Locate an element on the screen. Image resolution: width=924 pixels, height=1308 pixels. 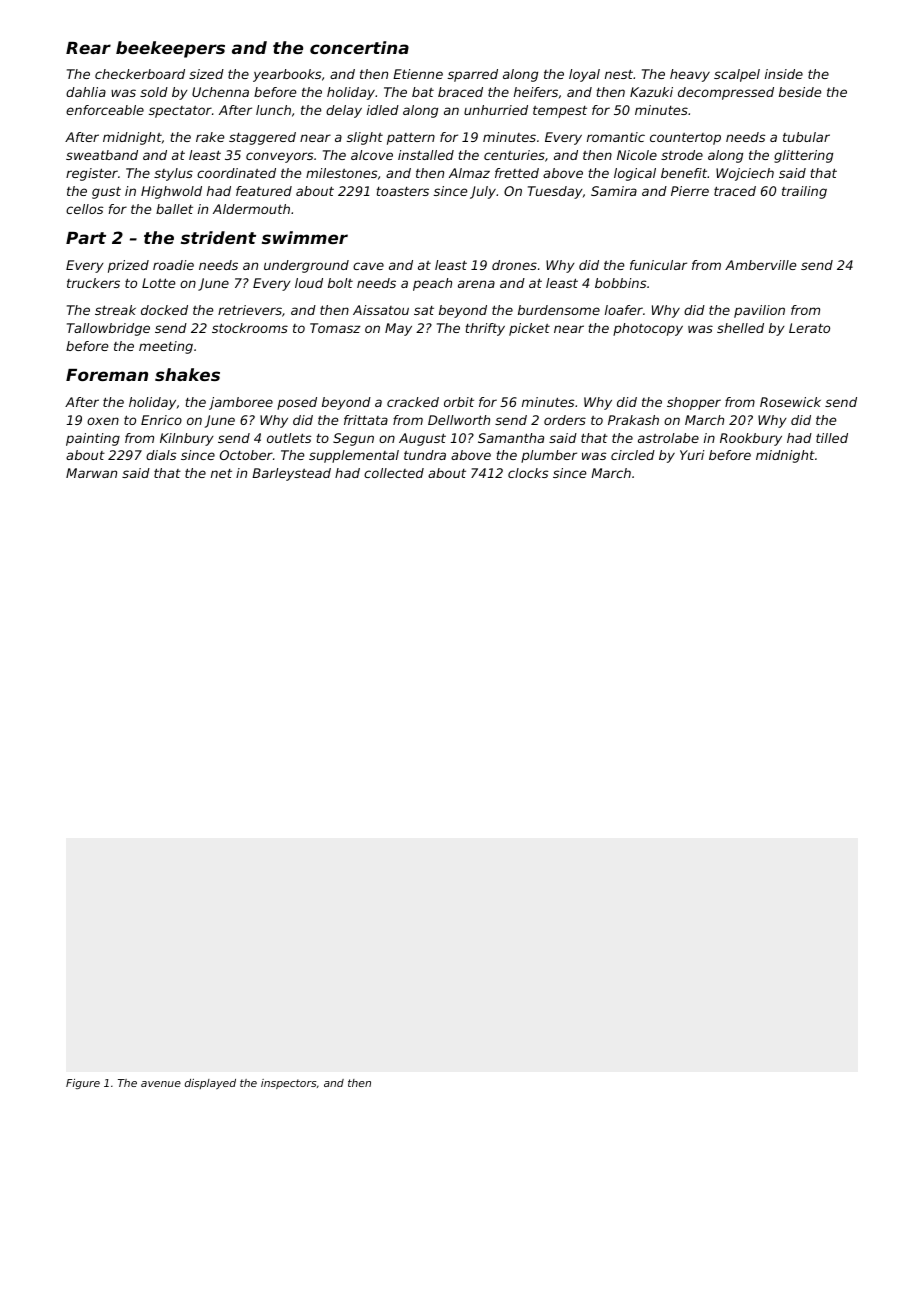
Barleystead is located at coordinates (291, 474).
